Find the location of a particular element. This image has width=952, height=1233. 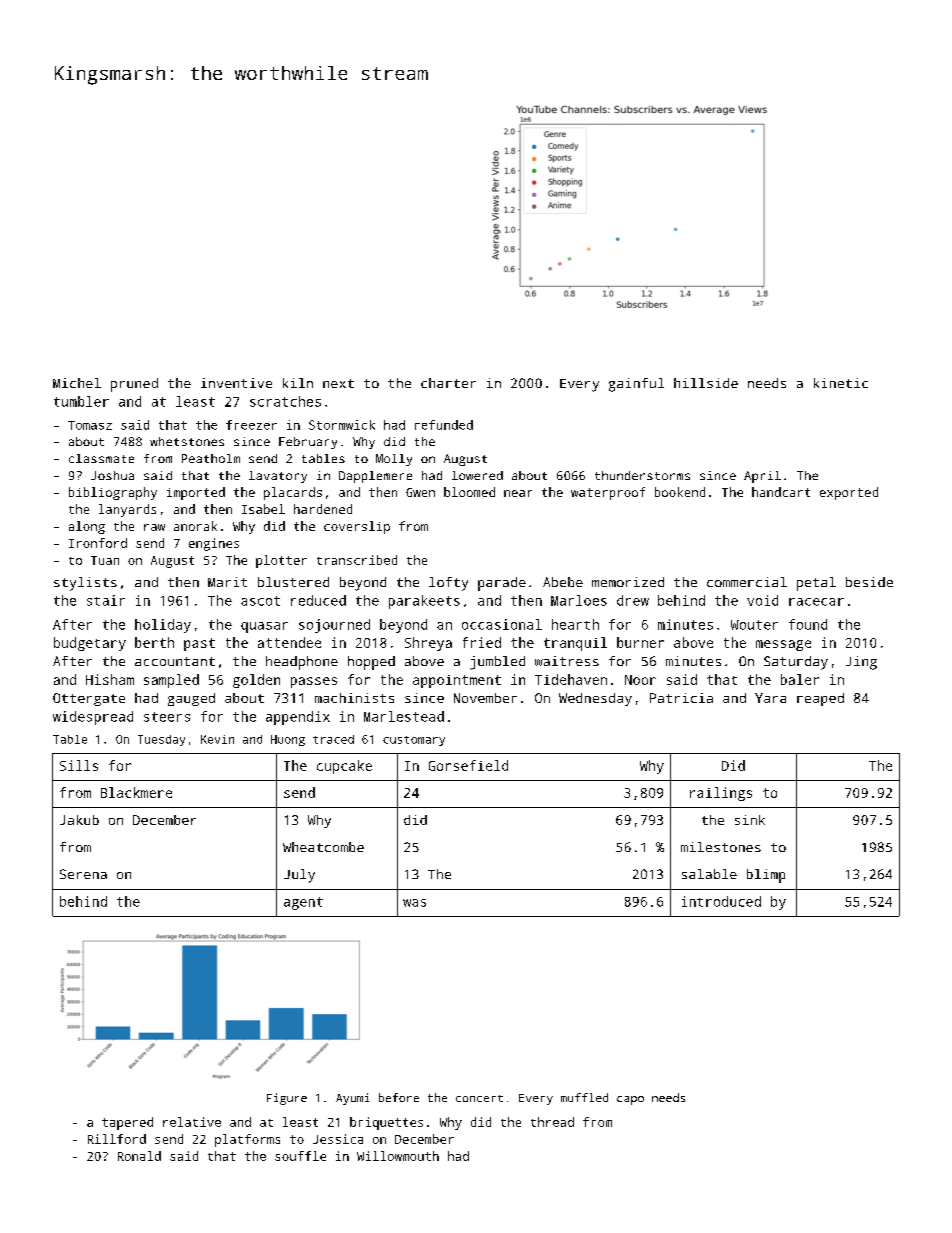

salable is located at coordinates (709, 874).
